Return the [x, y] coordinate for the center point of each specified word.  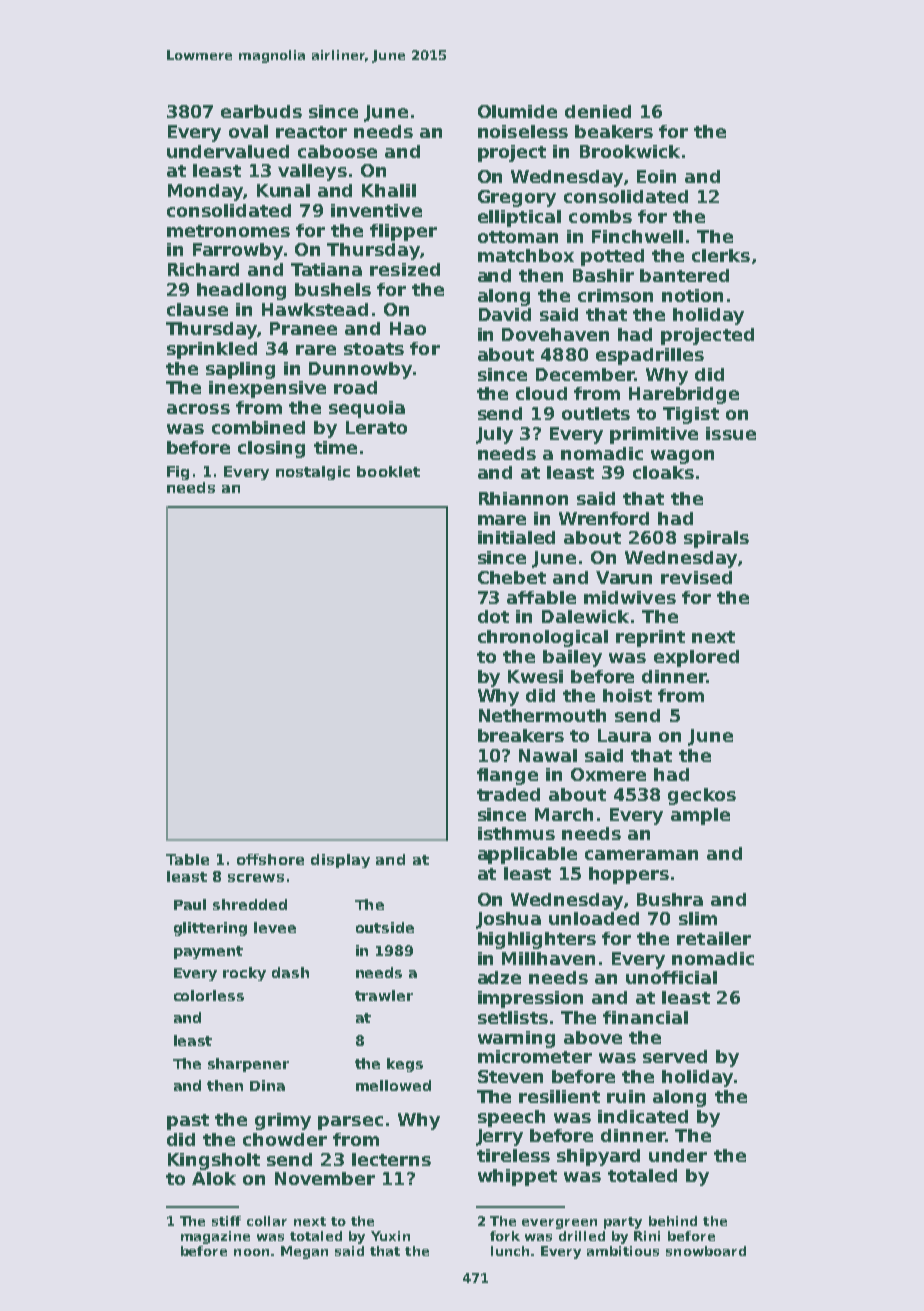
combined [258, 427]
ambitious [623, 1251]
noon [251, 1252]
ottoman [518, 237]
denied [598, 111]
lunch [510, 1251]
